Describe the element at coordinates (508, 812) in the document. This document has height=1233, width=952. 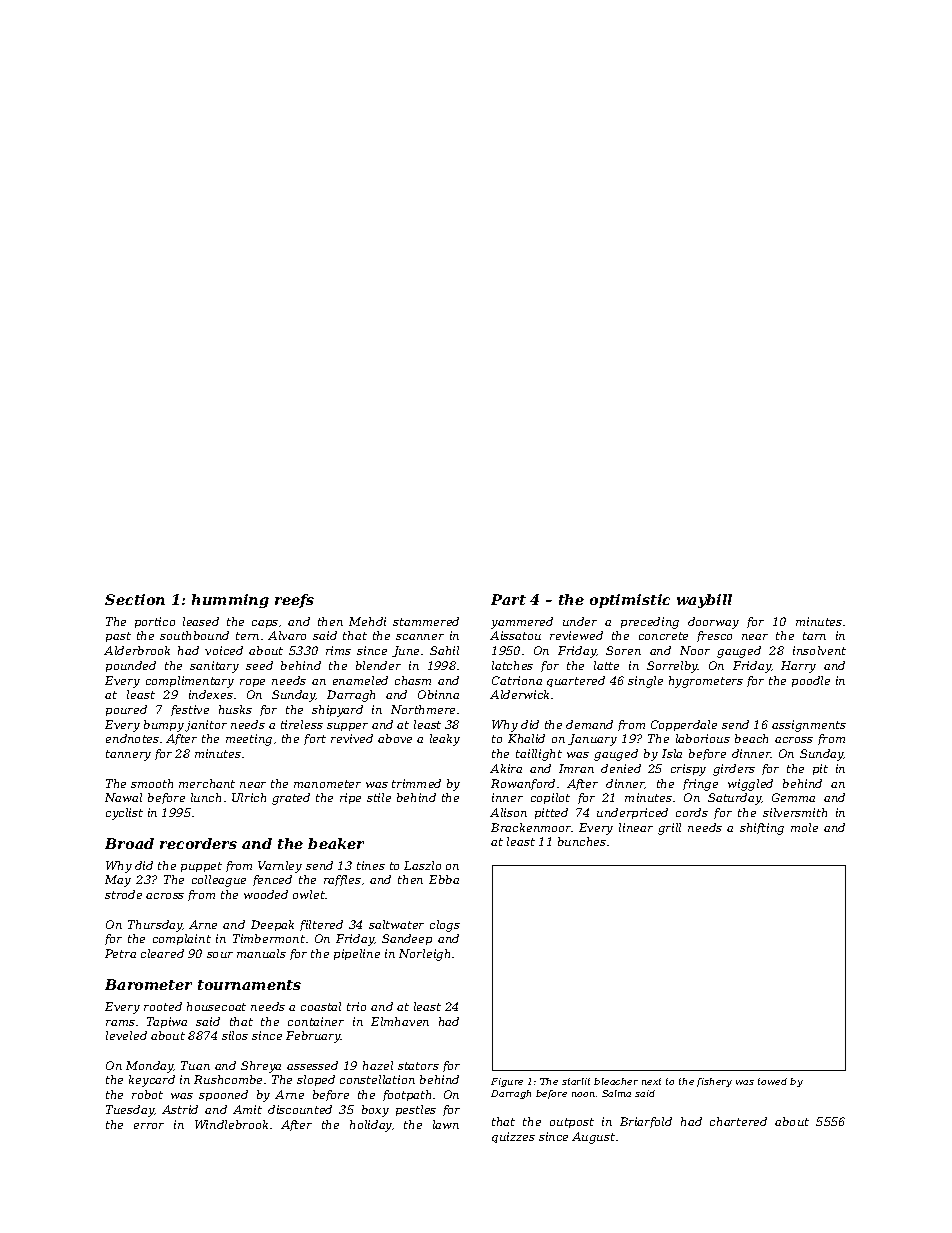
I see `Alison` at that location.
